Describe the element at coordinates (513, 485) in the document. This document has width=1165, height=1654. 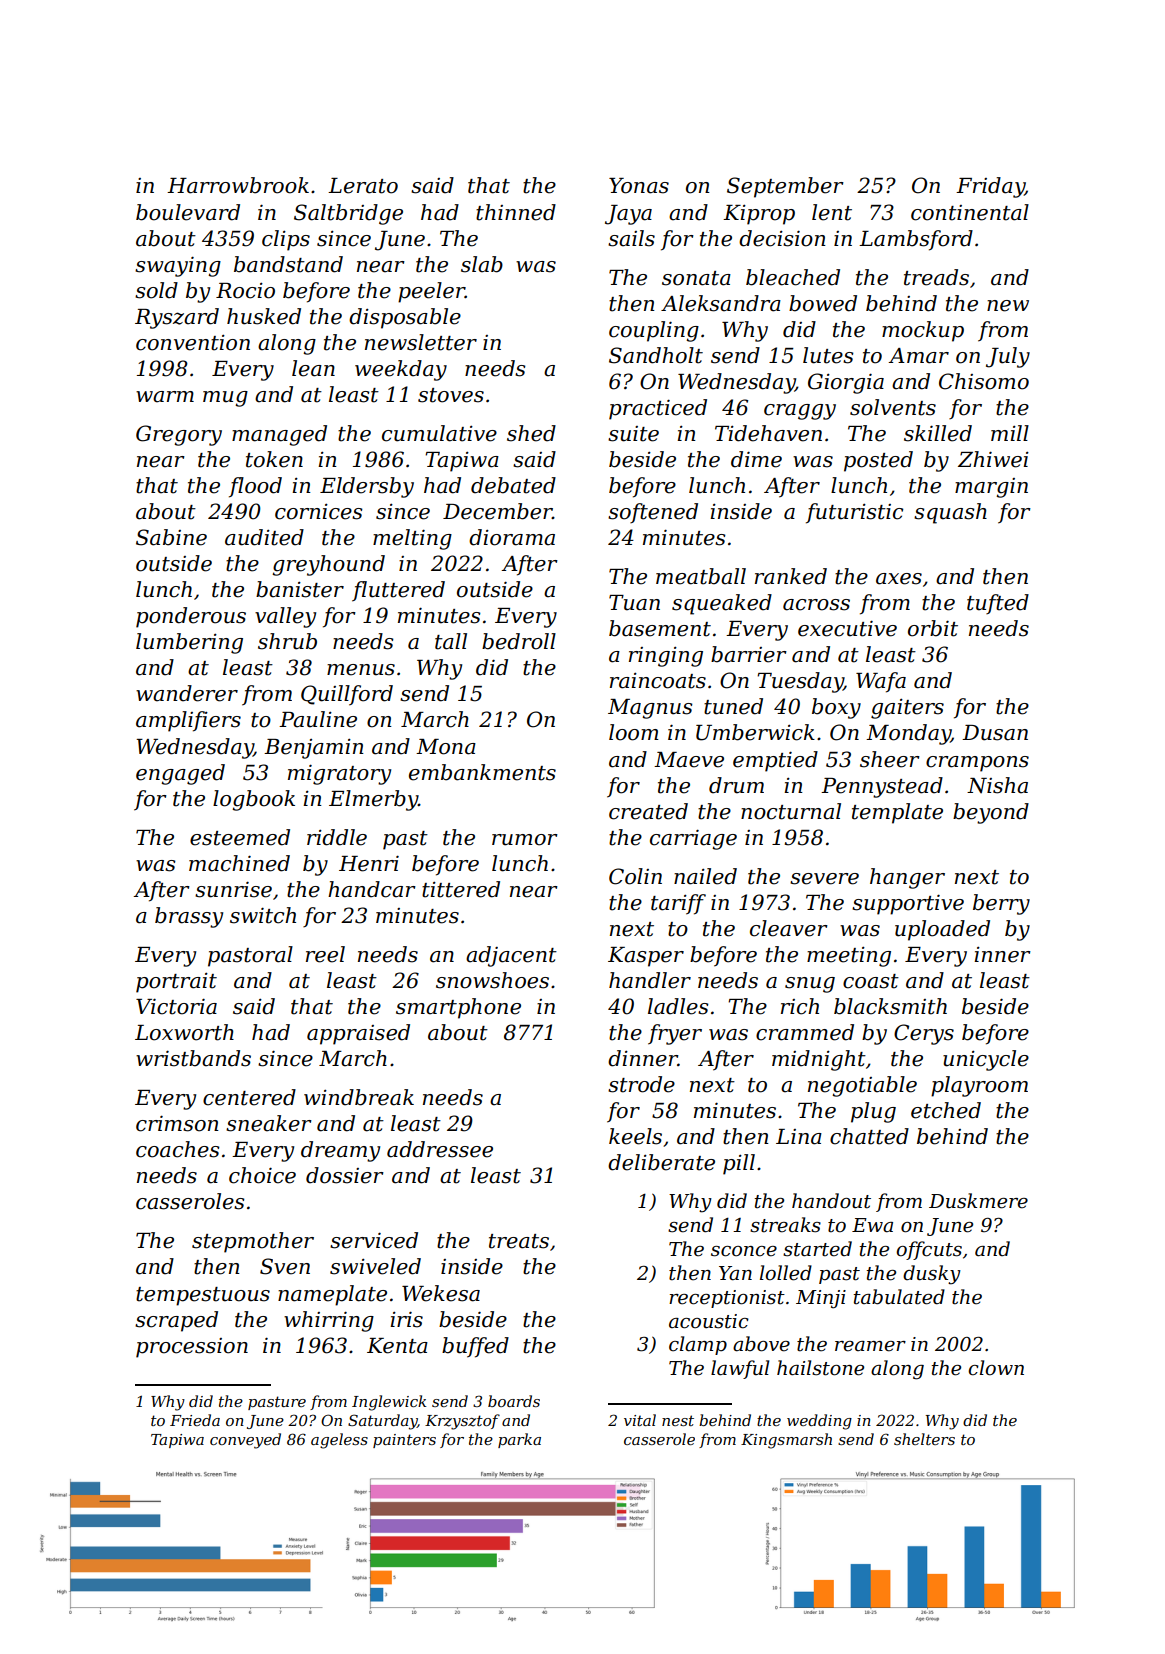
I see `debated` at that location.
